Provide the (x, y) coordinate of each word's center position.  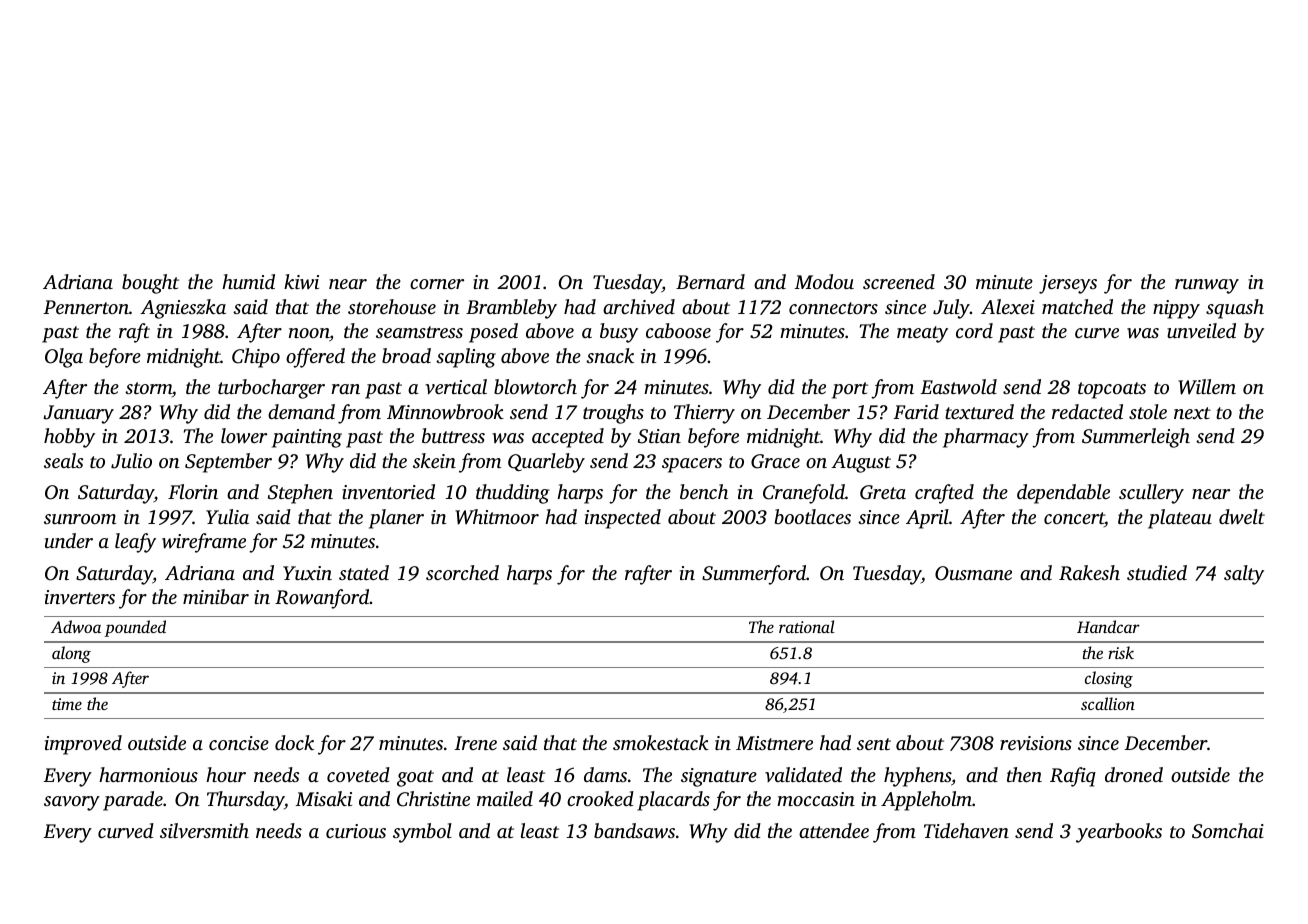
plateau (1180, 519)
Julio (131, 461)
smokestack (661, 742)
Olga (64, 358)
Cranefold (804, 494)
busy (619, 333)
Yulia (227, 516)
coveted (358, 774)
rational (807, 626)
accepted (568, 438)
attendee (834, 830)
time (67, 704)
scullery (1151, 494)
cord (974, 330)
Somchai (1228, 831)
